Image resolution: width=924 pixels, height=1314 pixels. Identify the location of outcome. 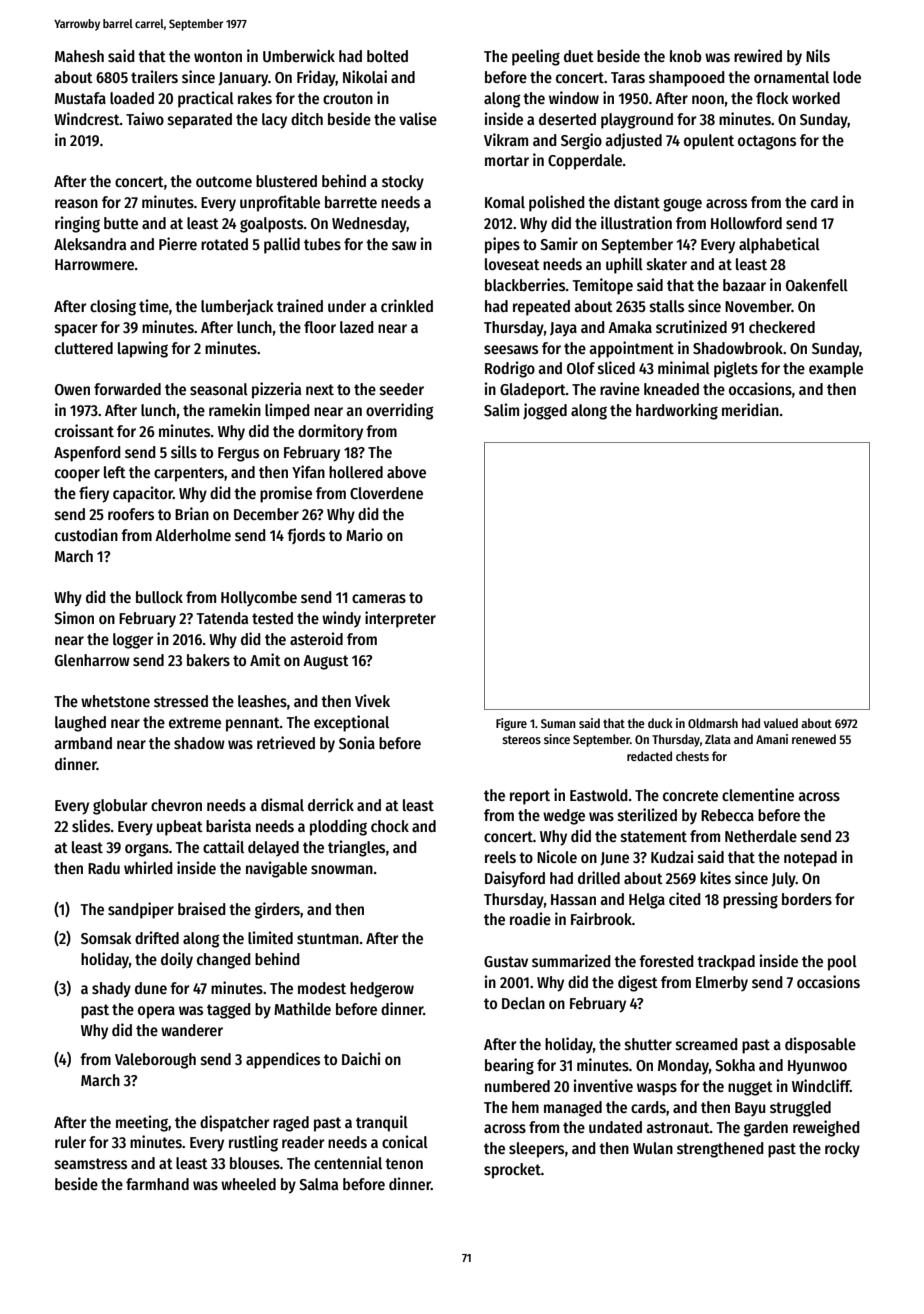
(224, 181).
